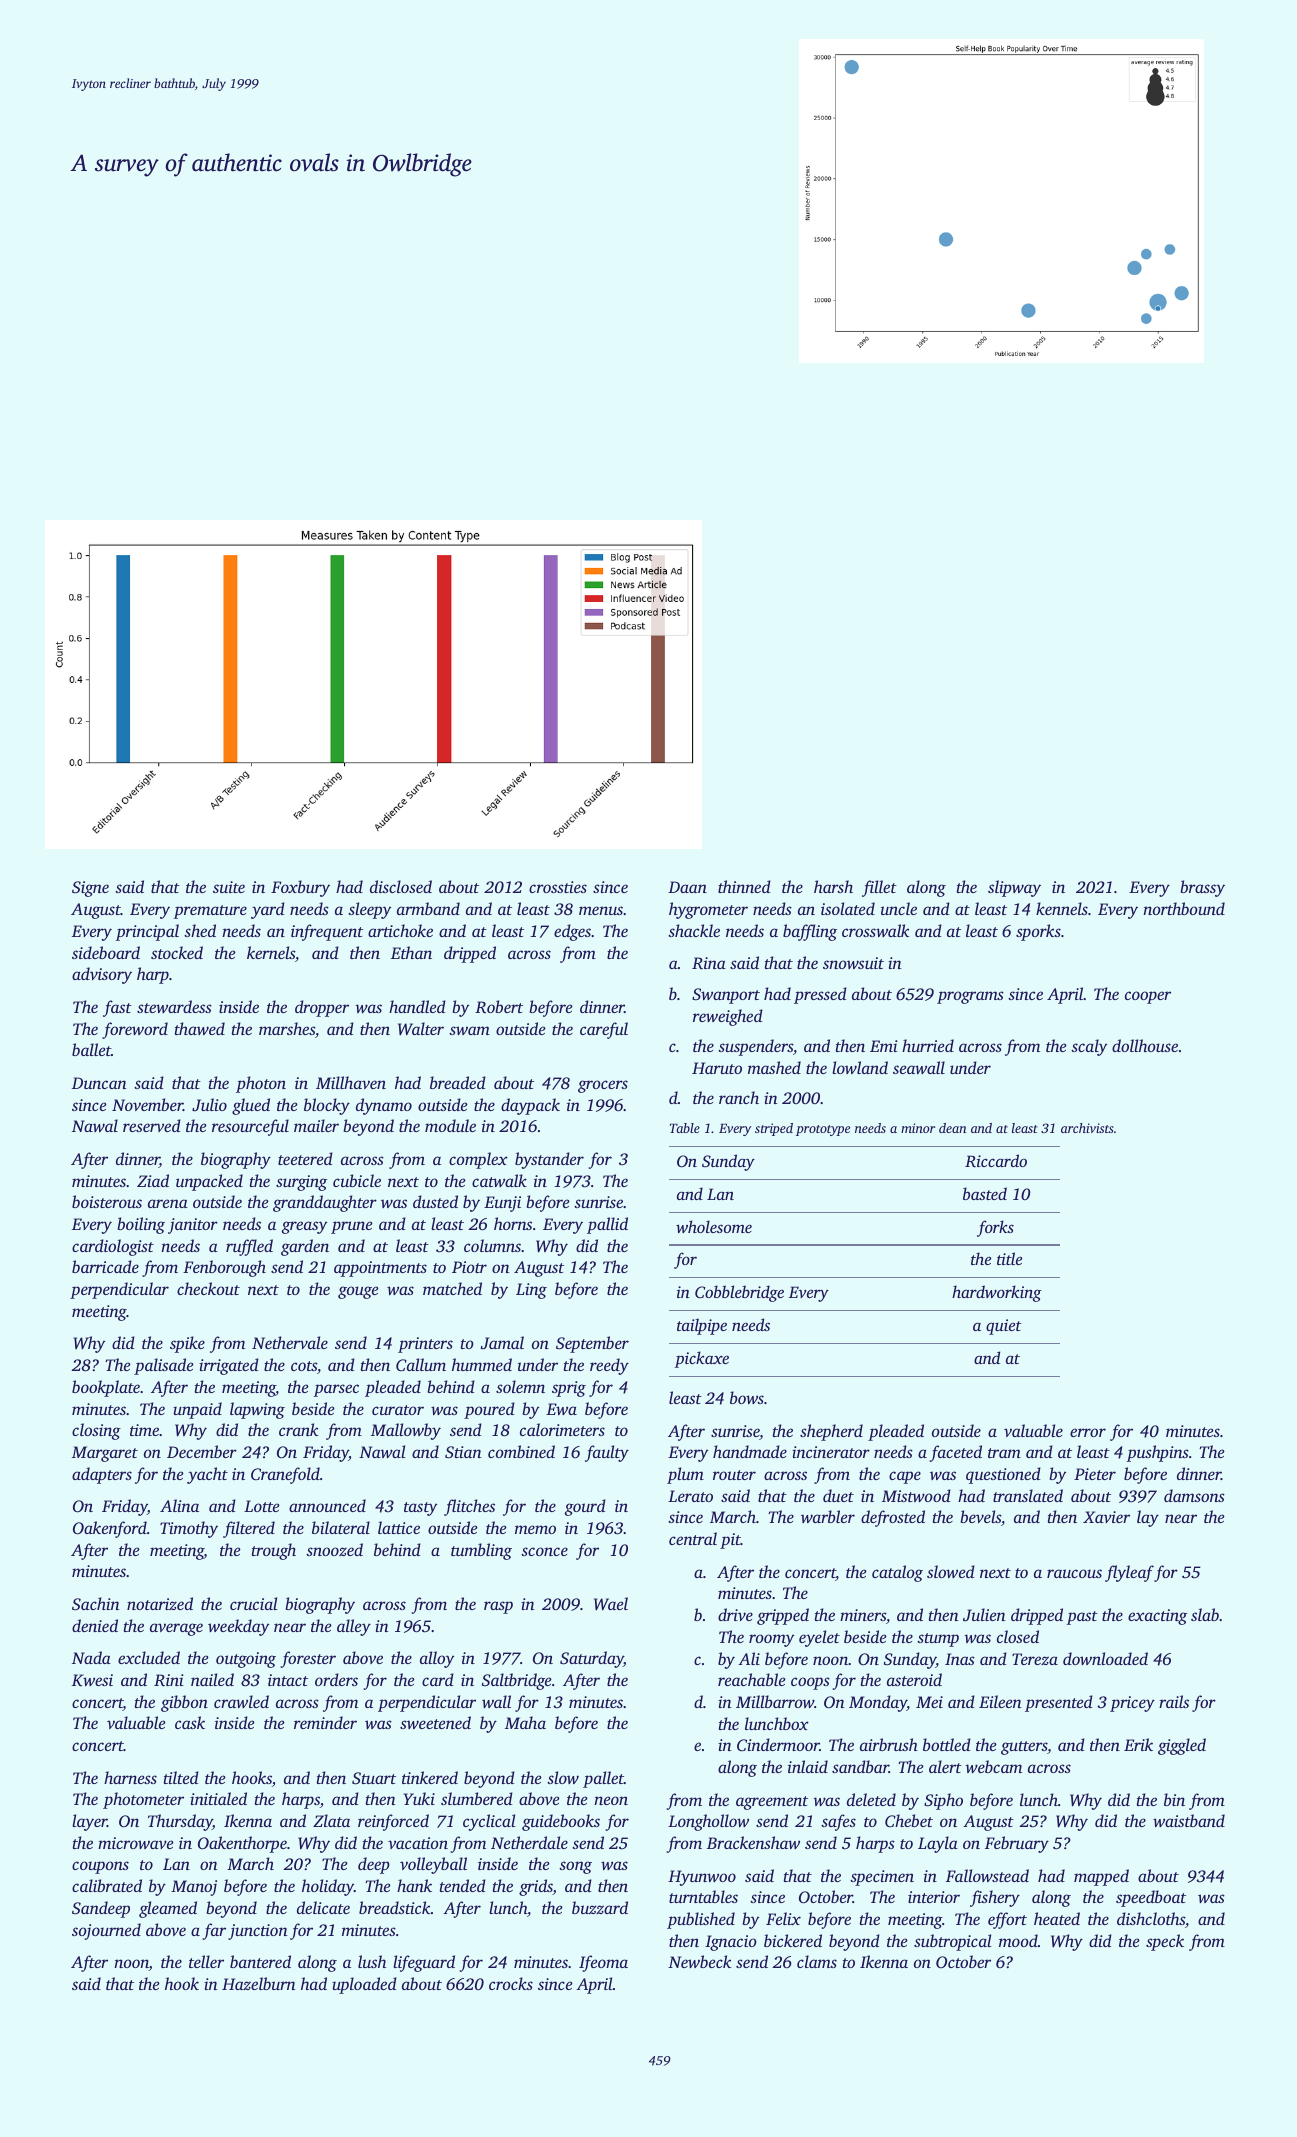 This document has height=2137, width=1297. I want to click on slipway, so click(1014, 888).
